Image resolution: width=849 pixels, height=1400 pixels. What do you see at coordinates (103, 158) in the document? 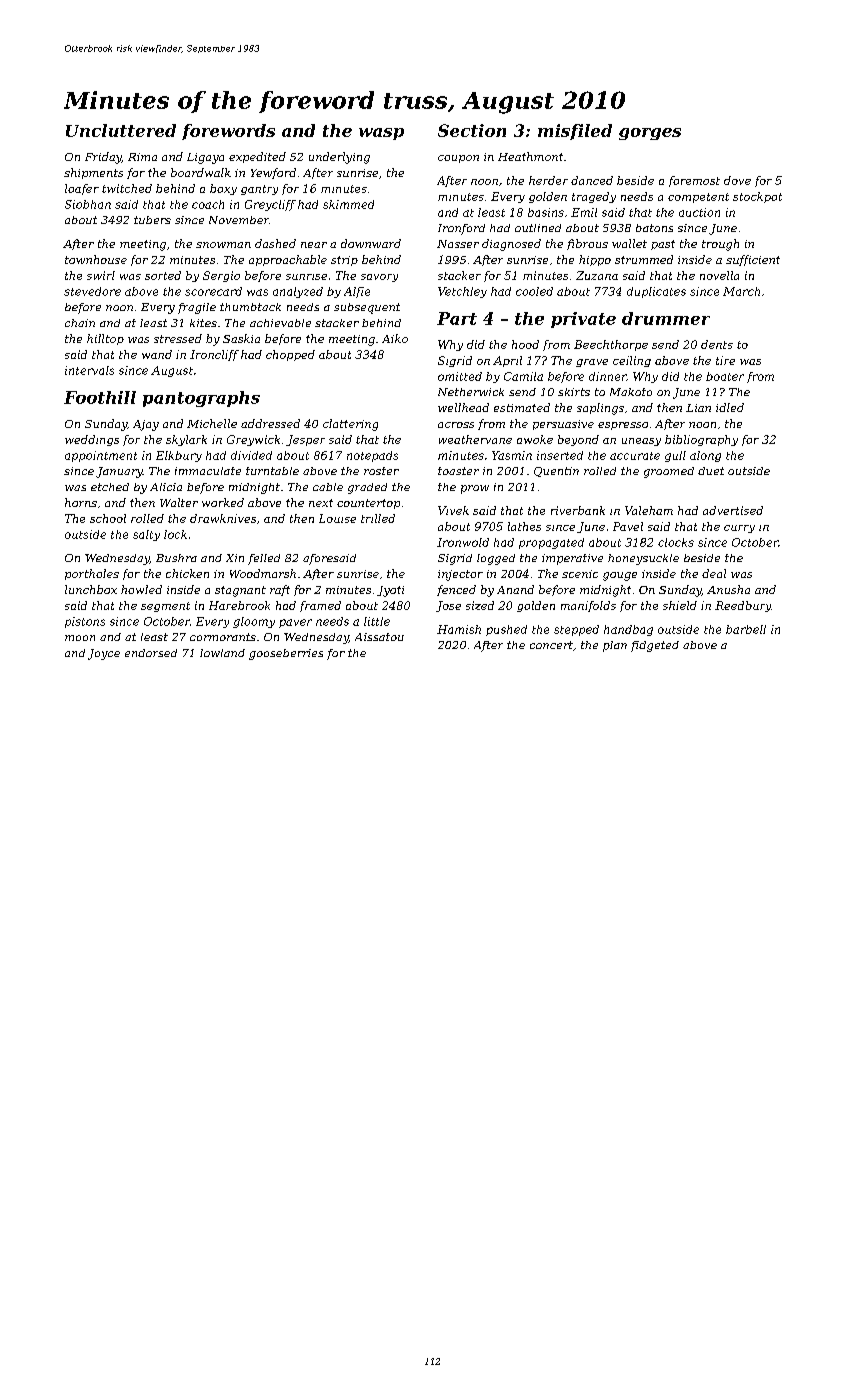
I see `Friday` at bounding box center [103, 158].
